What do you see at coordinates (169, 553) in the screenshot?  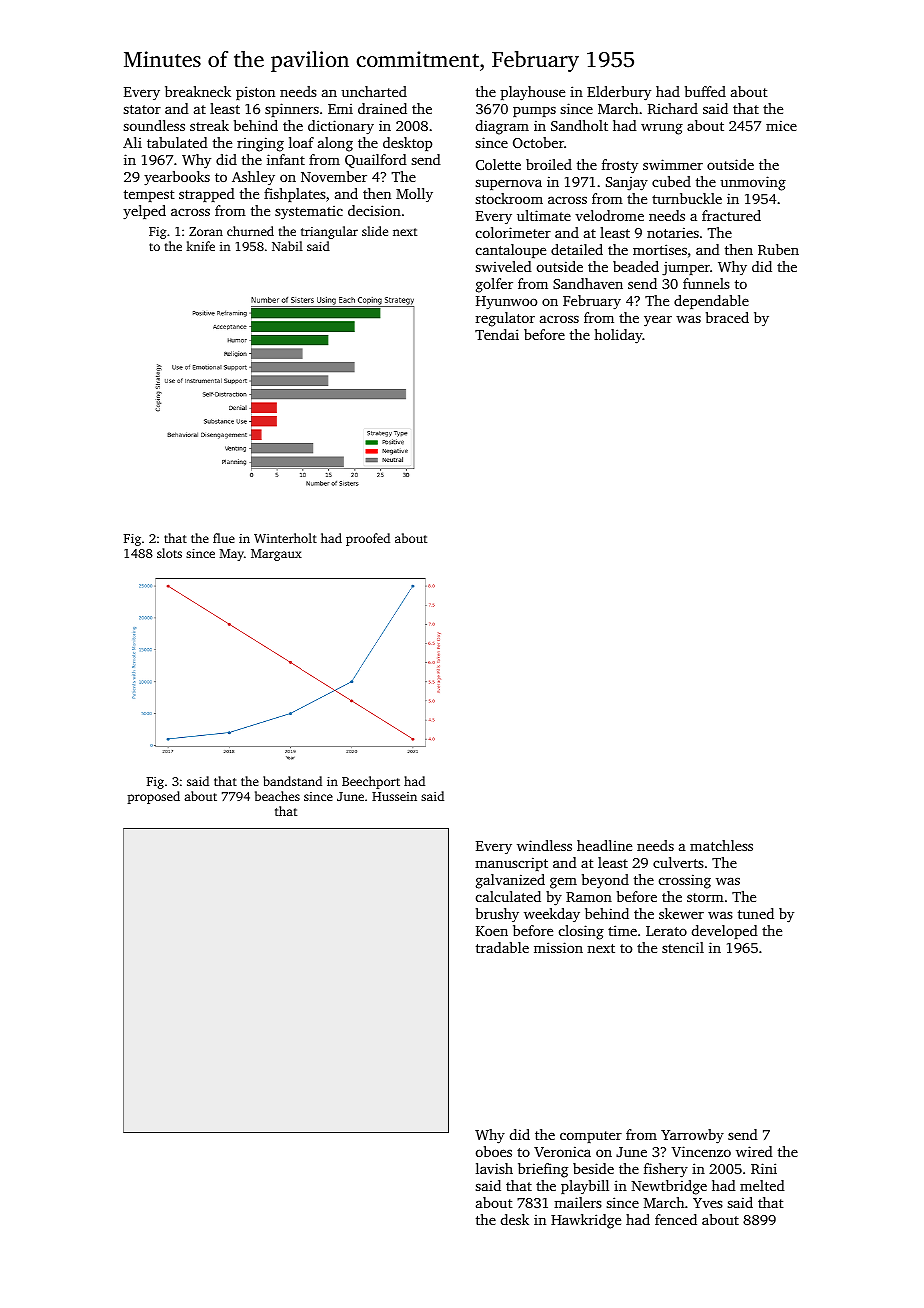 I see `slots` at bounding box center [169, 553].
